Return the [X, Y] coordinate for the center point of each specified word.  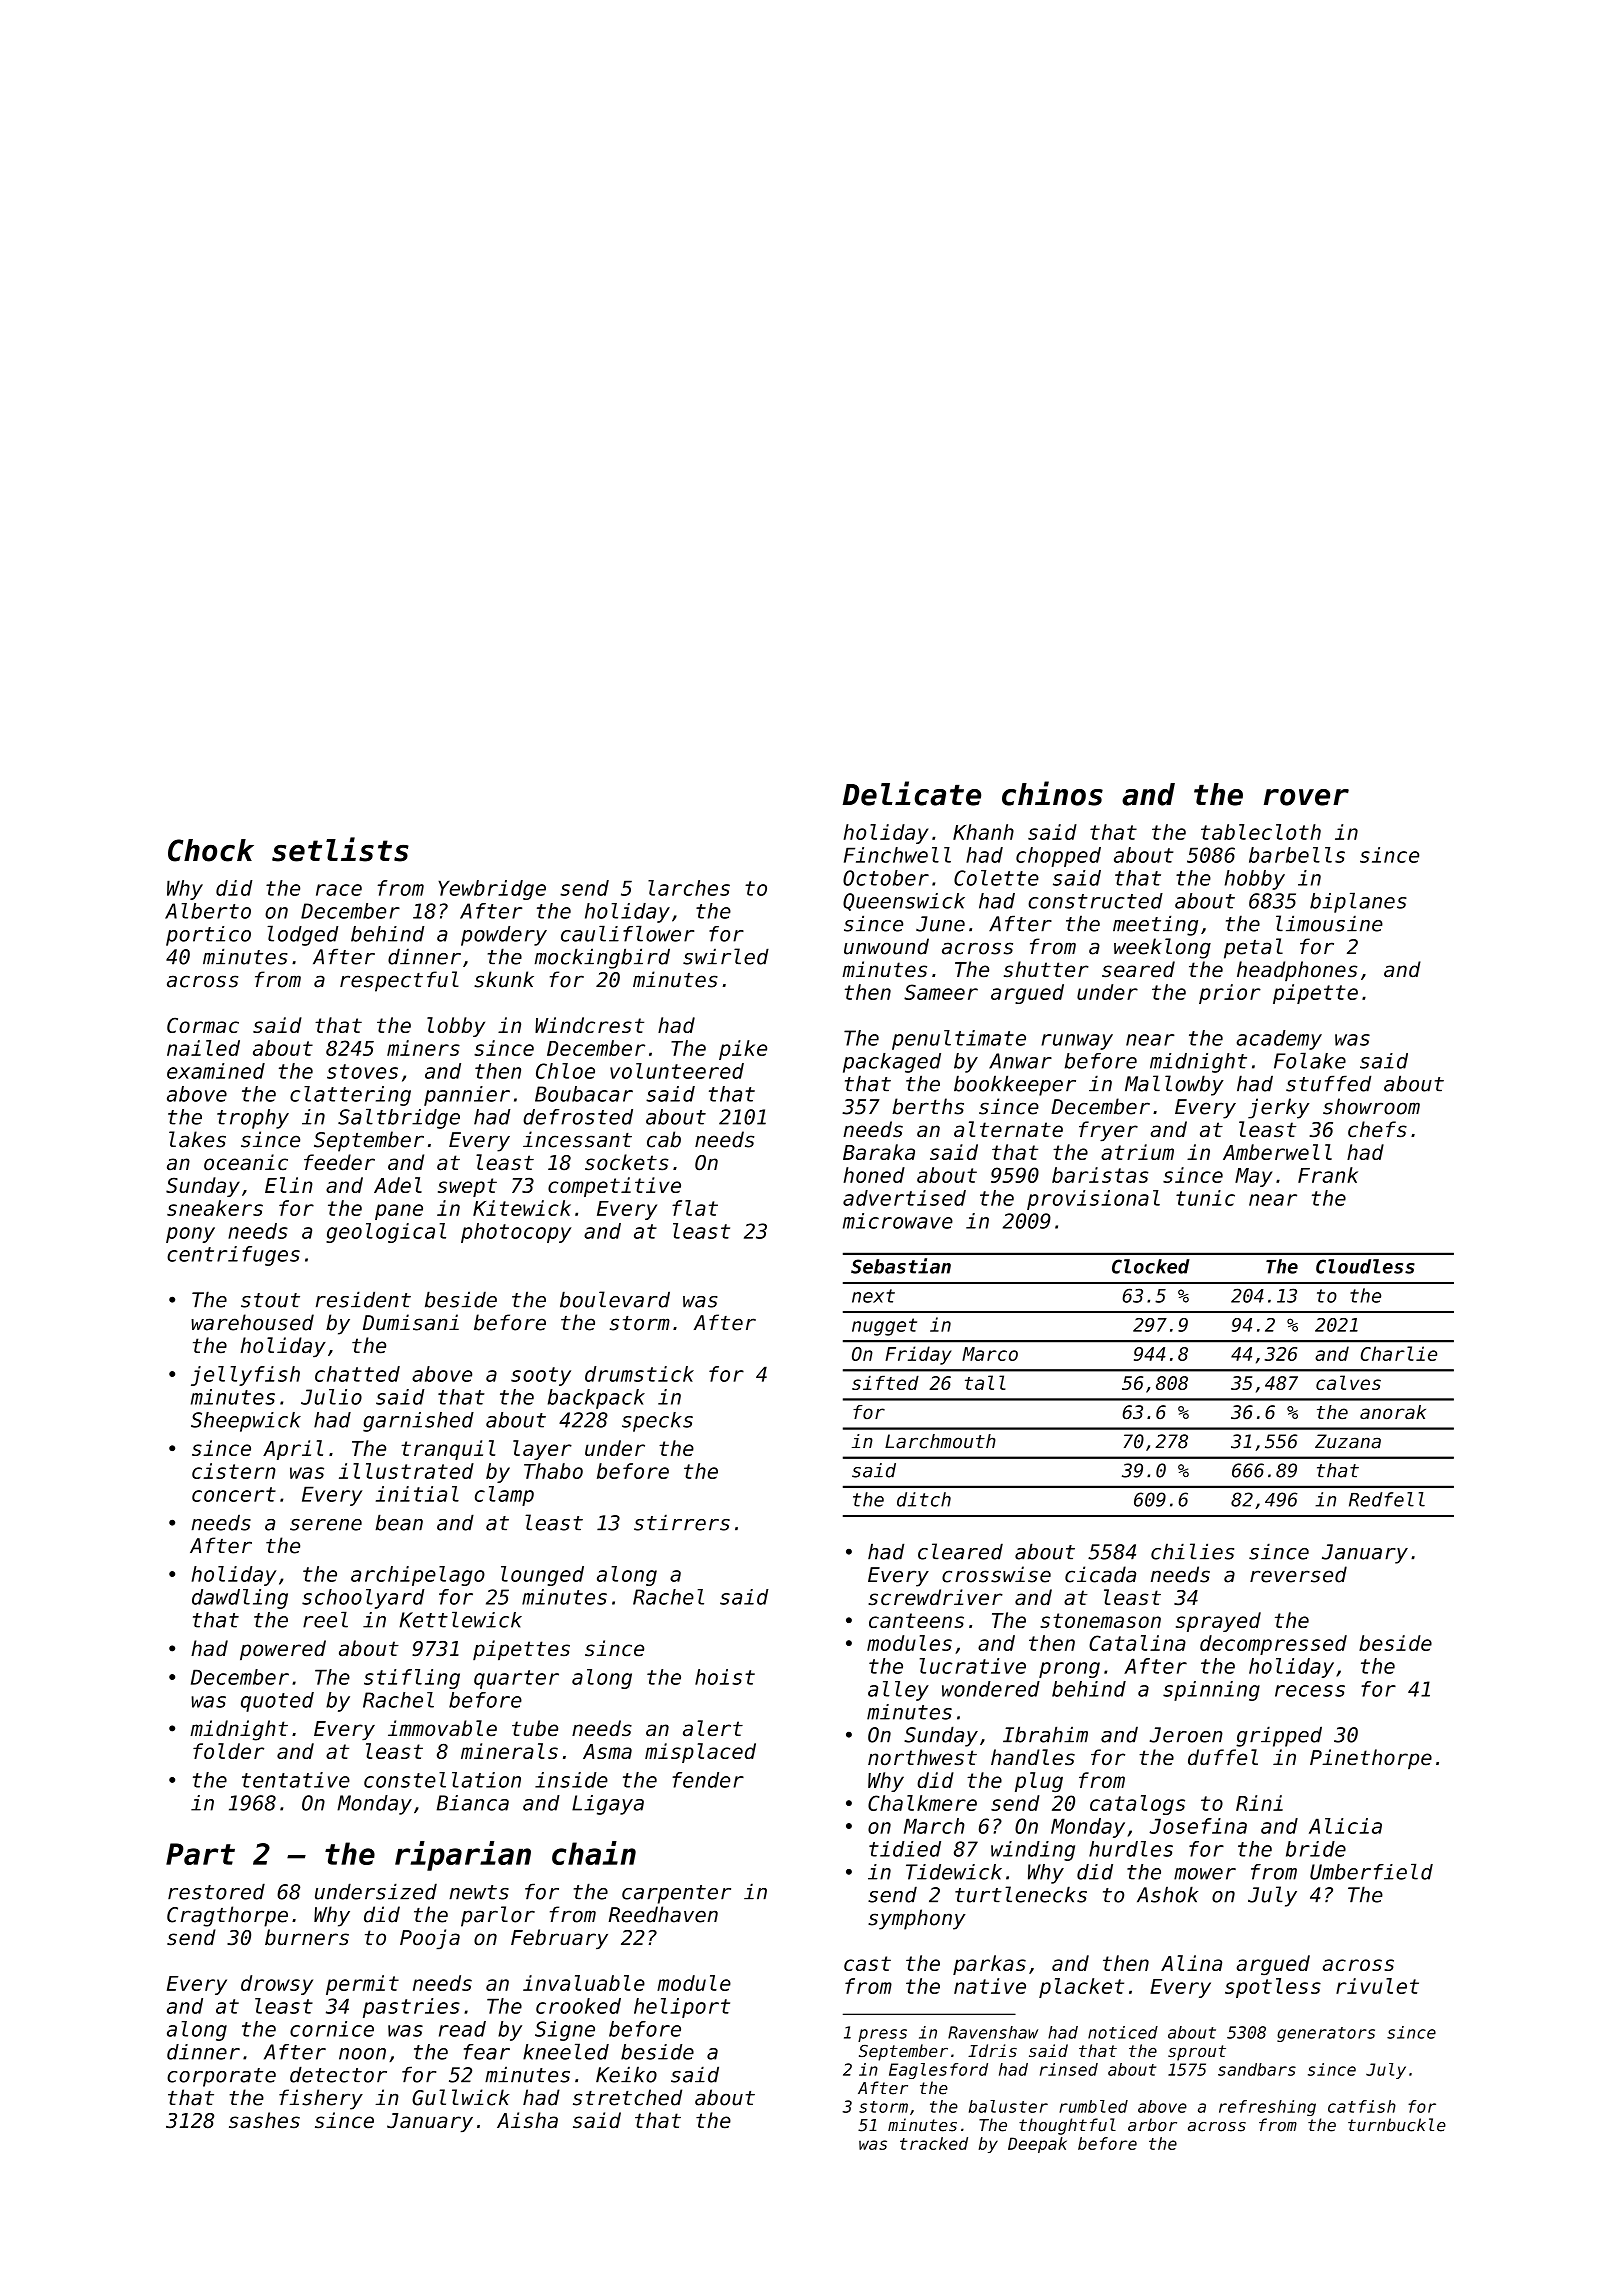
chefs [1377, 1129]
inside [571, 1780]
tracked [934, 2143]
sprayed [1218, 1622]
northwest [922, 1757]
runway [1077, 1042]
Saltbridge [399, 1118]
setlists [340, 849]
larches [689, 888]
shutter [1046, 969]
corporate [221, 2077]
